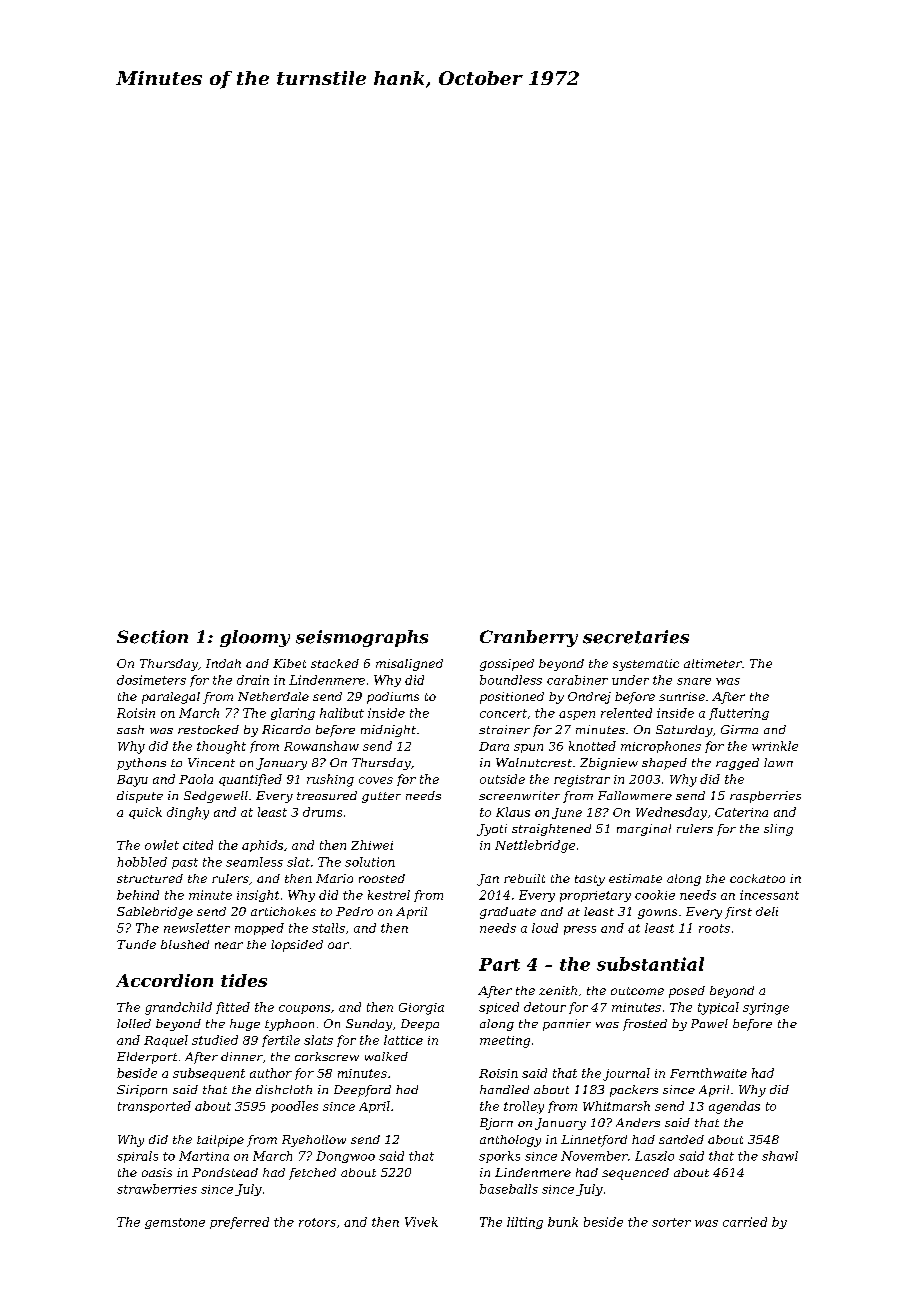 Image resolution: width=924 pixels, height=1308 pixels. I want to click on cited, so click(198, 845).
